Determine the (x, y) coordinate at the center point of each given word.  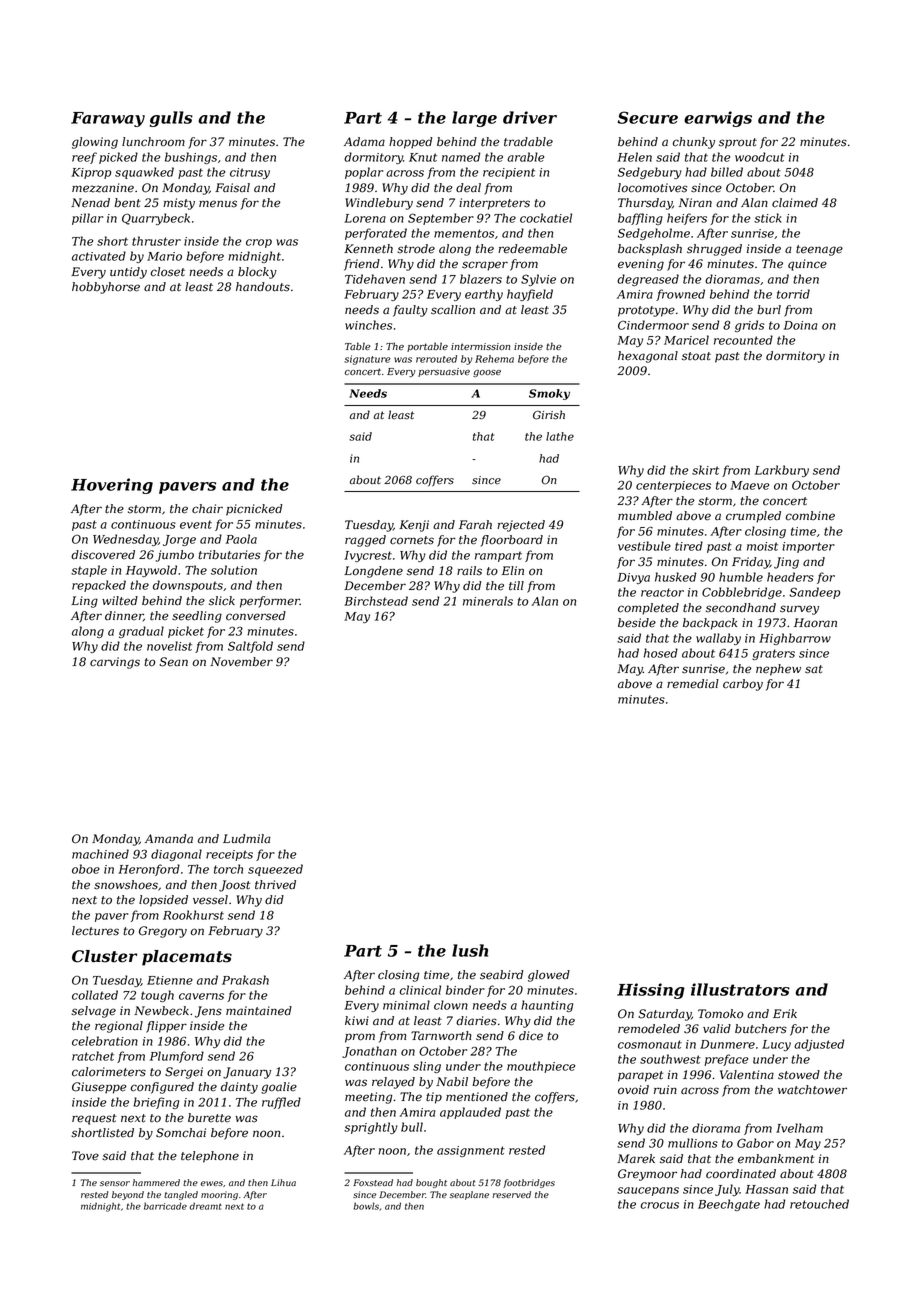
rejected (521, 526)
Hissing (651, 991)
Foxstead (373, 1182)
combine (810, 516)
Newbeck (161, 1011)
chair (207, 509)
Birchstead (376, 601)
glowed (549, 976)
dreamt (206, 1206)
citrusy (250, 173)
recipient (509, 173)
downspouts (188, 586)
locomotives (652, 188)
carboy (743, 685)
